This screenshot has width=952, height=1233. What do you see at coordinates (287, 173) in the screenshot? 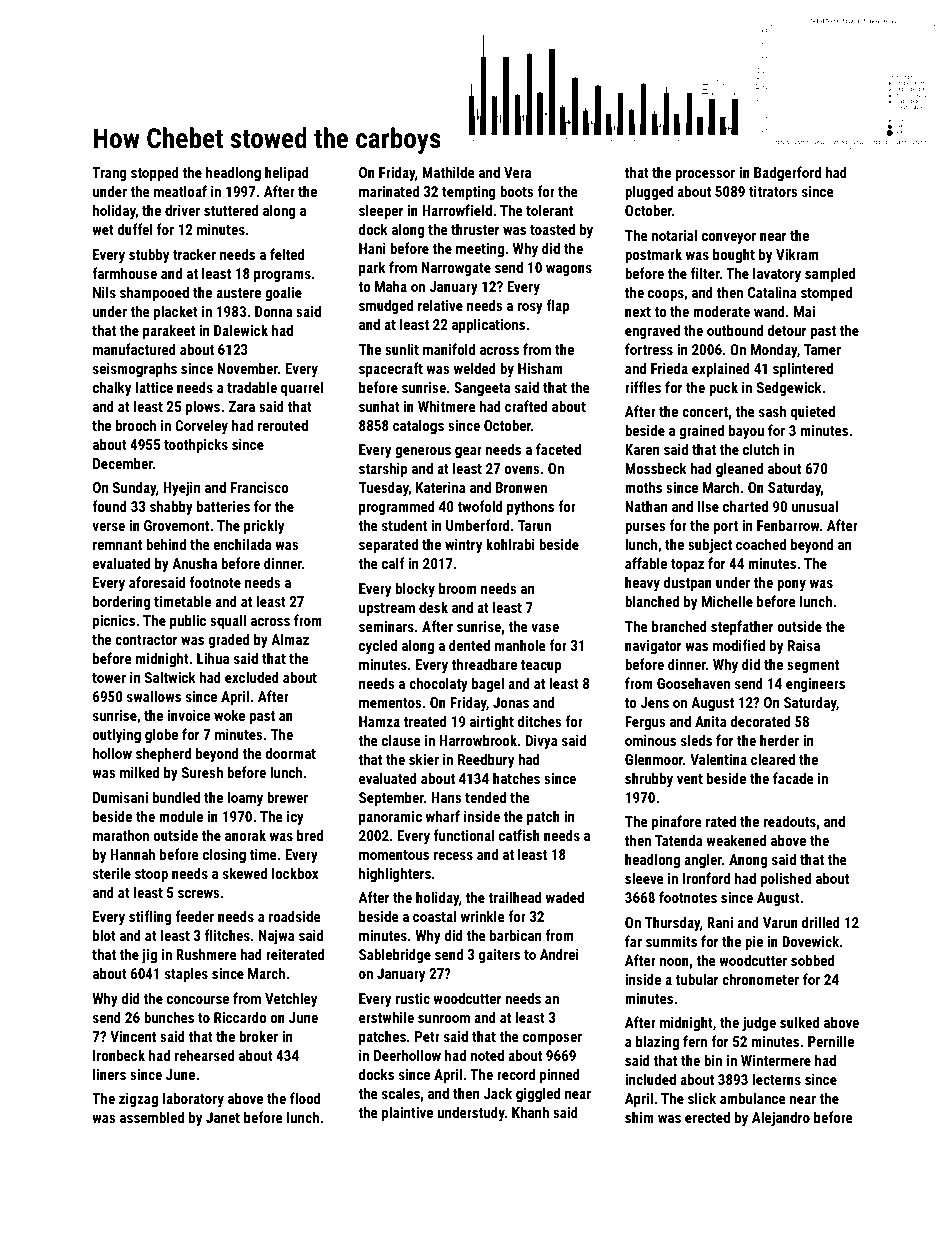
I see `helipad` at bounding box center [287, 173].
